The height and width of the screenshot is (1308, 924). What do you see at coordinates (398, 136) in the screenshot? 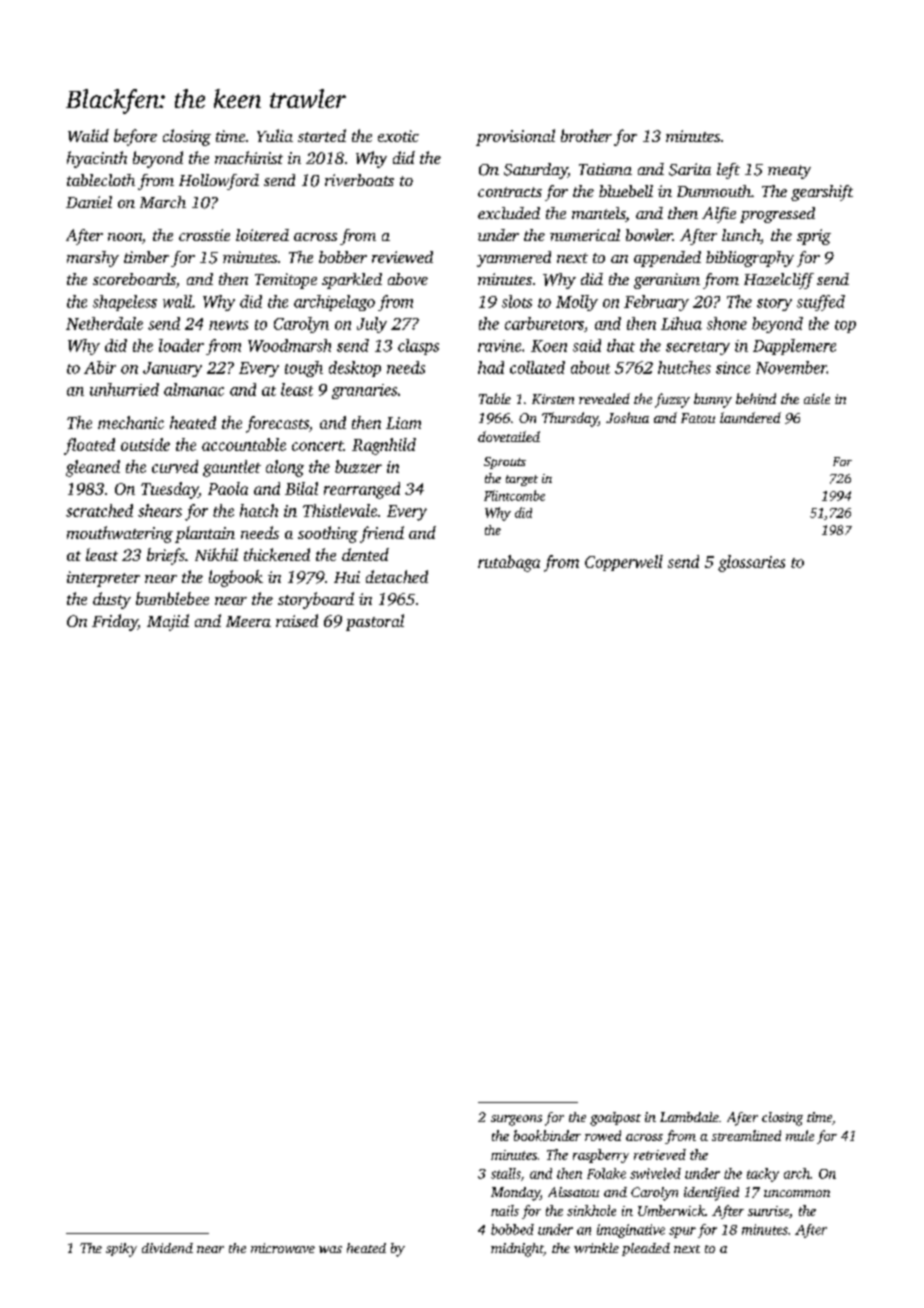
I see `exotic` at bounding box center [398, 136].
